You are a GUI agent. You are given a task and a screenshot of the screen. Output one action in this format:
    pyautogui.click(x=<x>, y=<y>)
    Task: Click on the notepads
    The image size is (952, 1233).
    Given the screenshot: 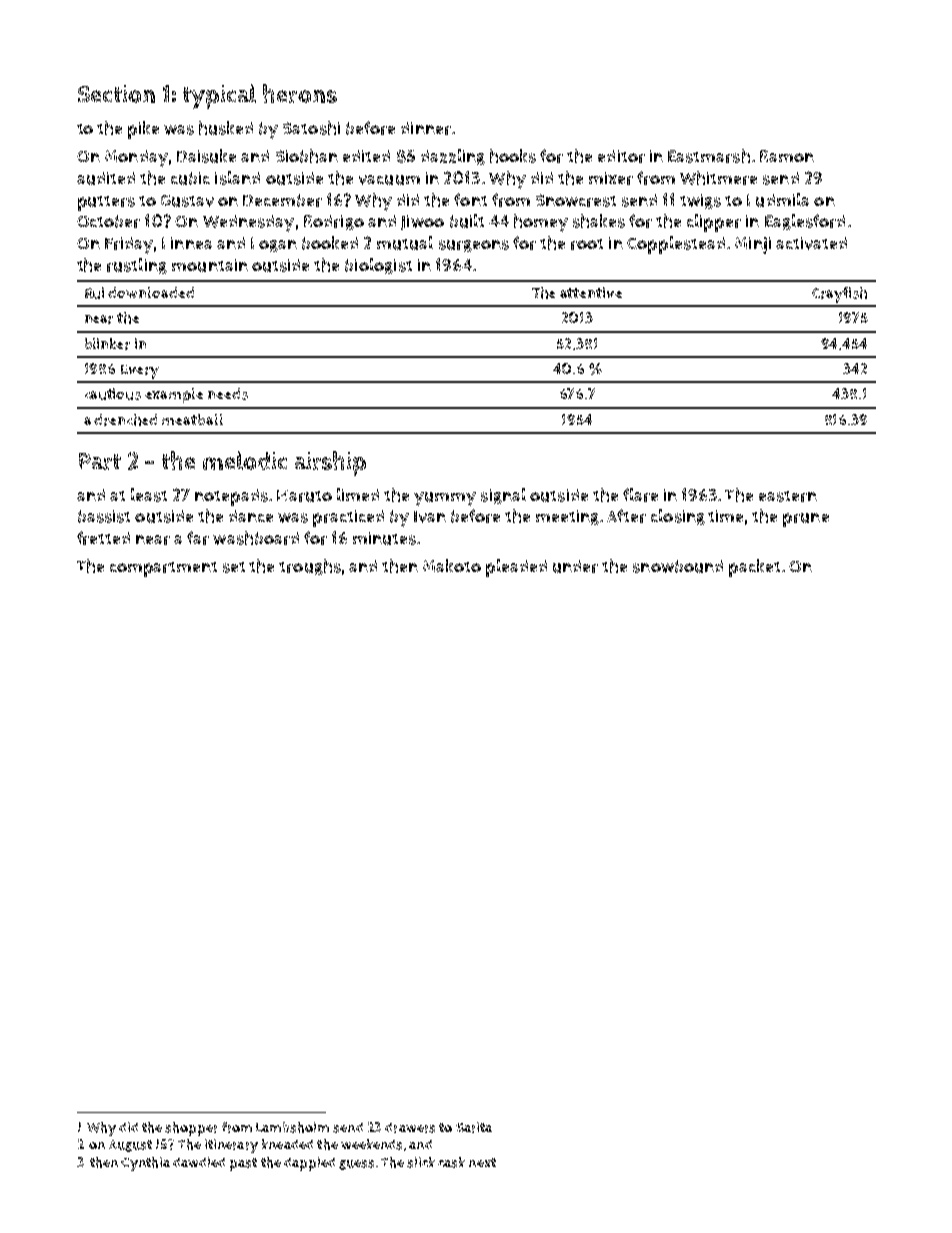 What is the action you would take?
    pyautogui.click(x=231, y=497)
